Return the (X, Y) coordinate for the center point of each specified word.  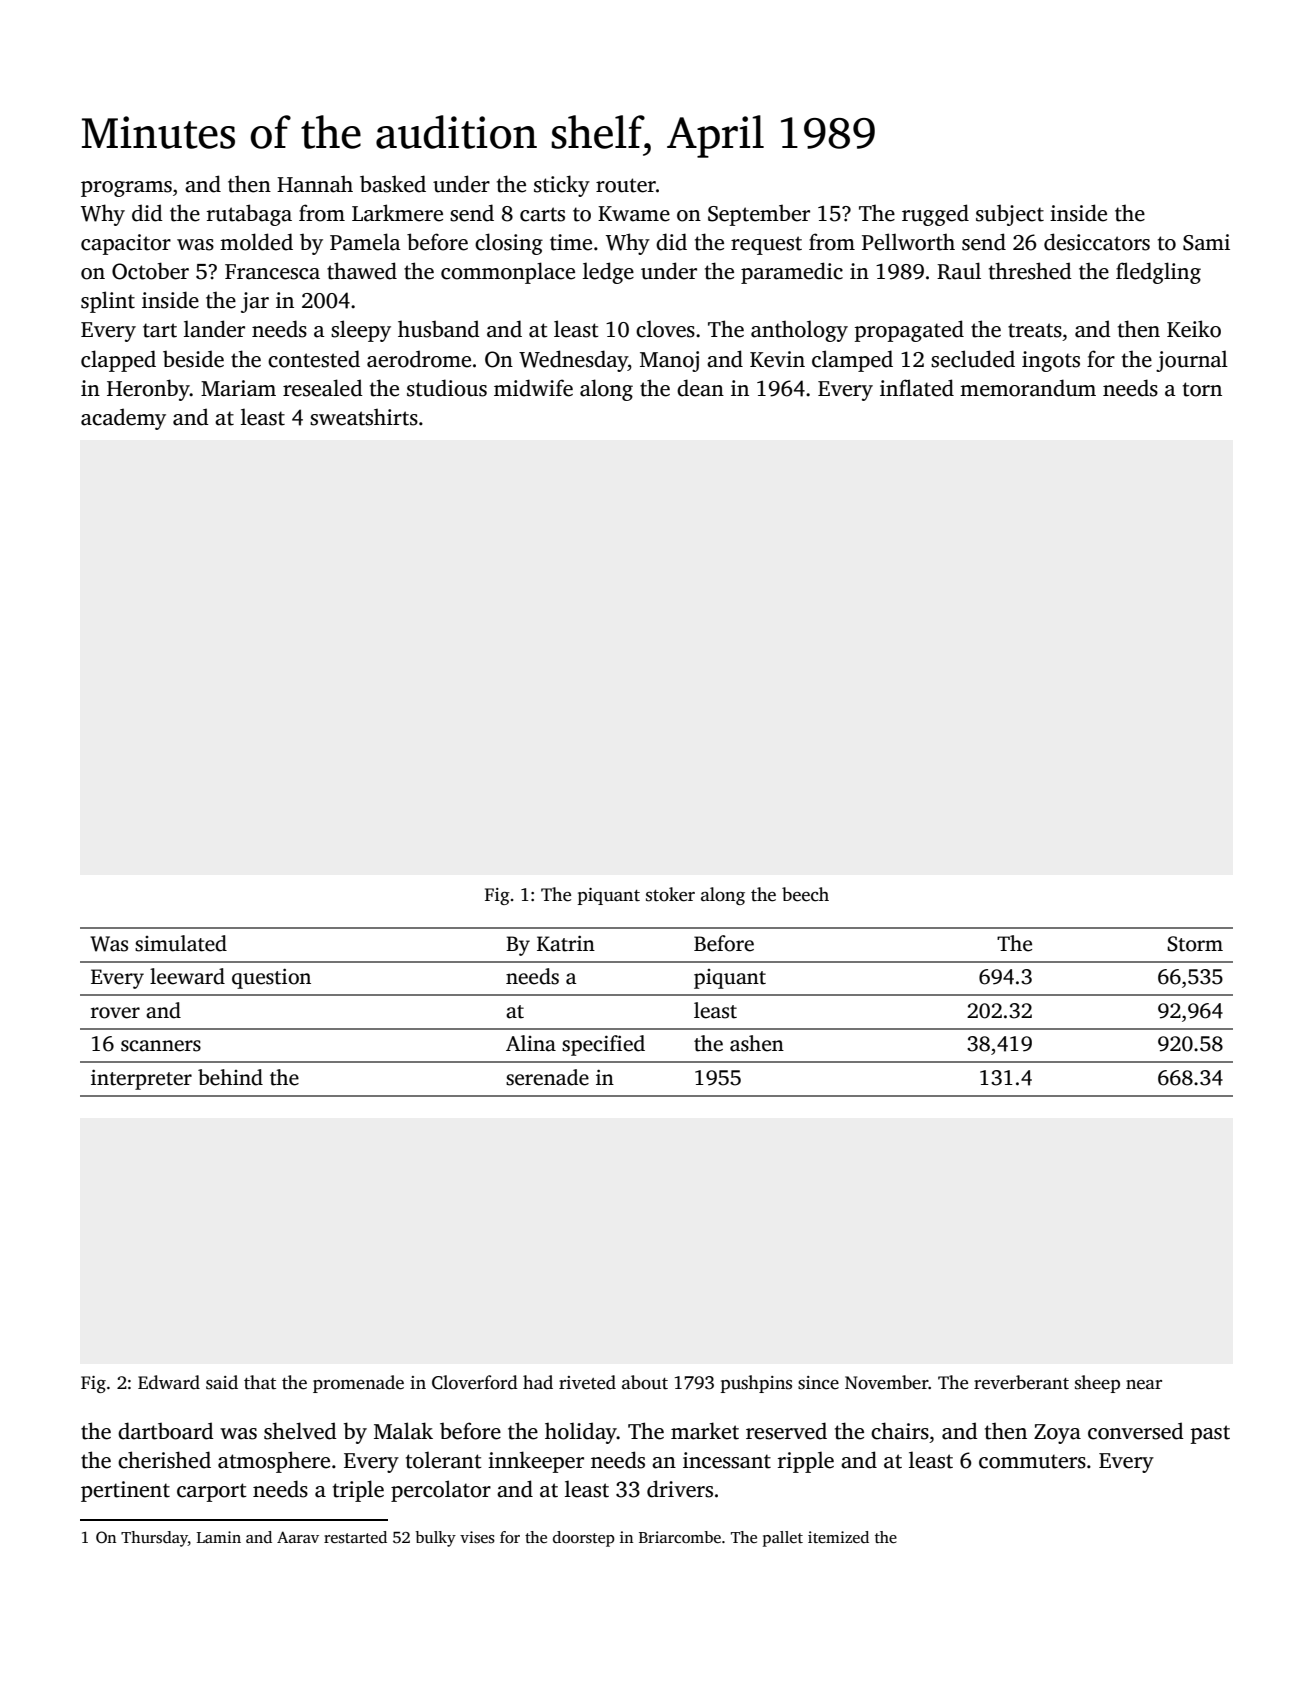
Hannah (315, 184)
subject (1010, 215)
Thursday (154, 1539)
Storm (1195, 944)
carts (542, 214)
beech (805, 894)
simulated (181, 943)
